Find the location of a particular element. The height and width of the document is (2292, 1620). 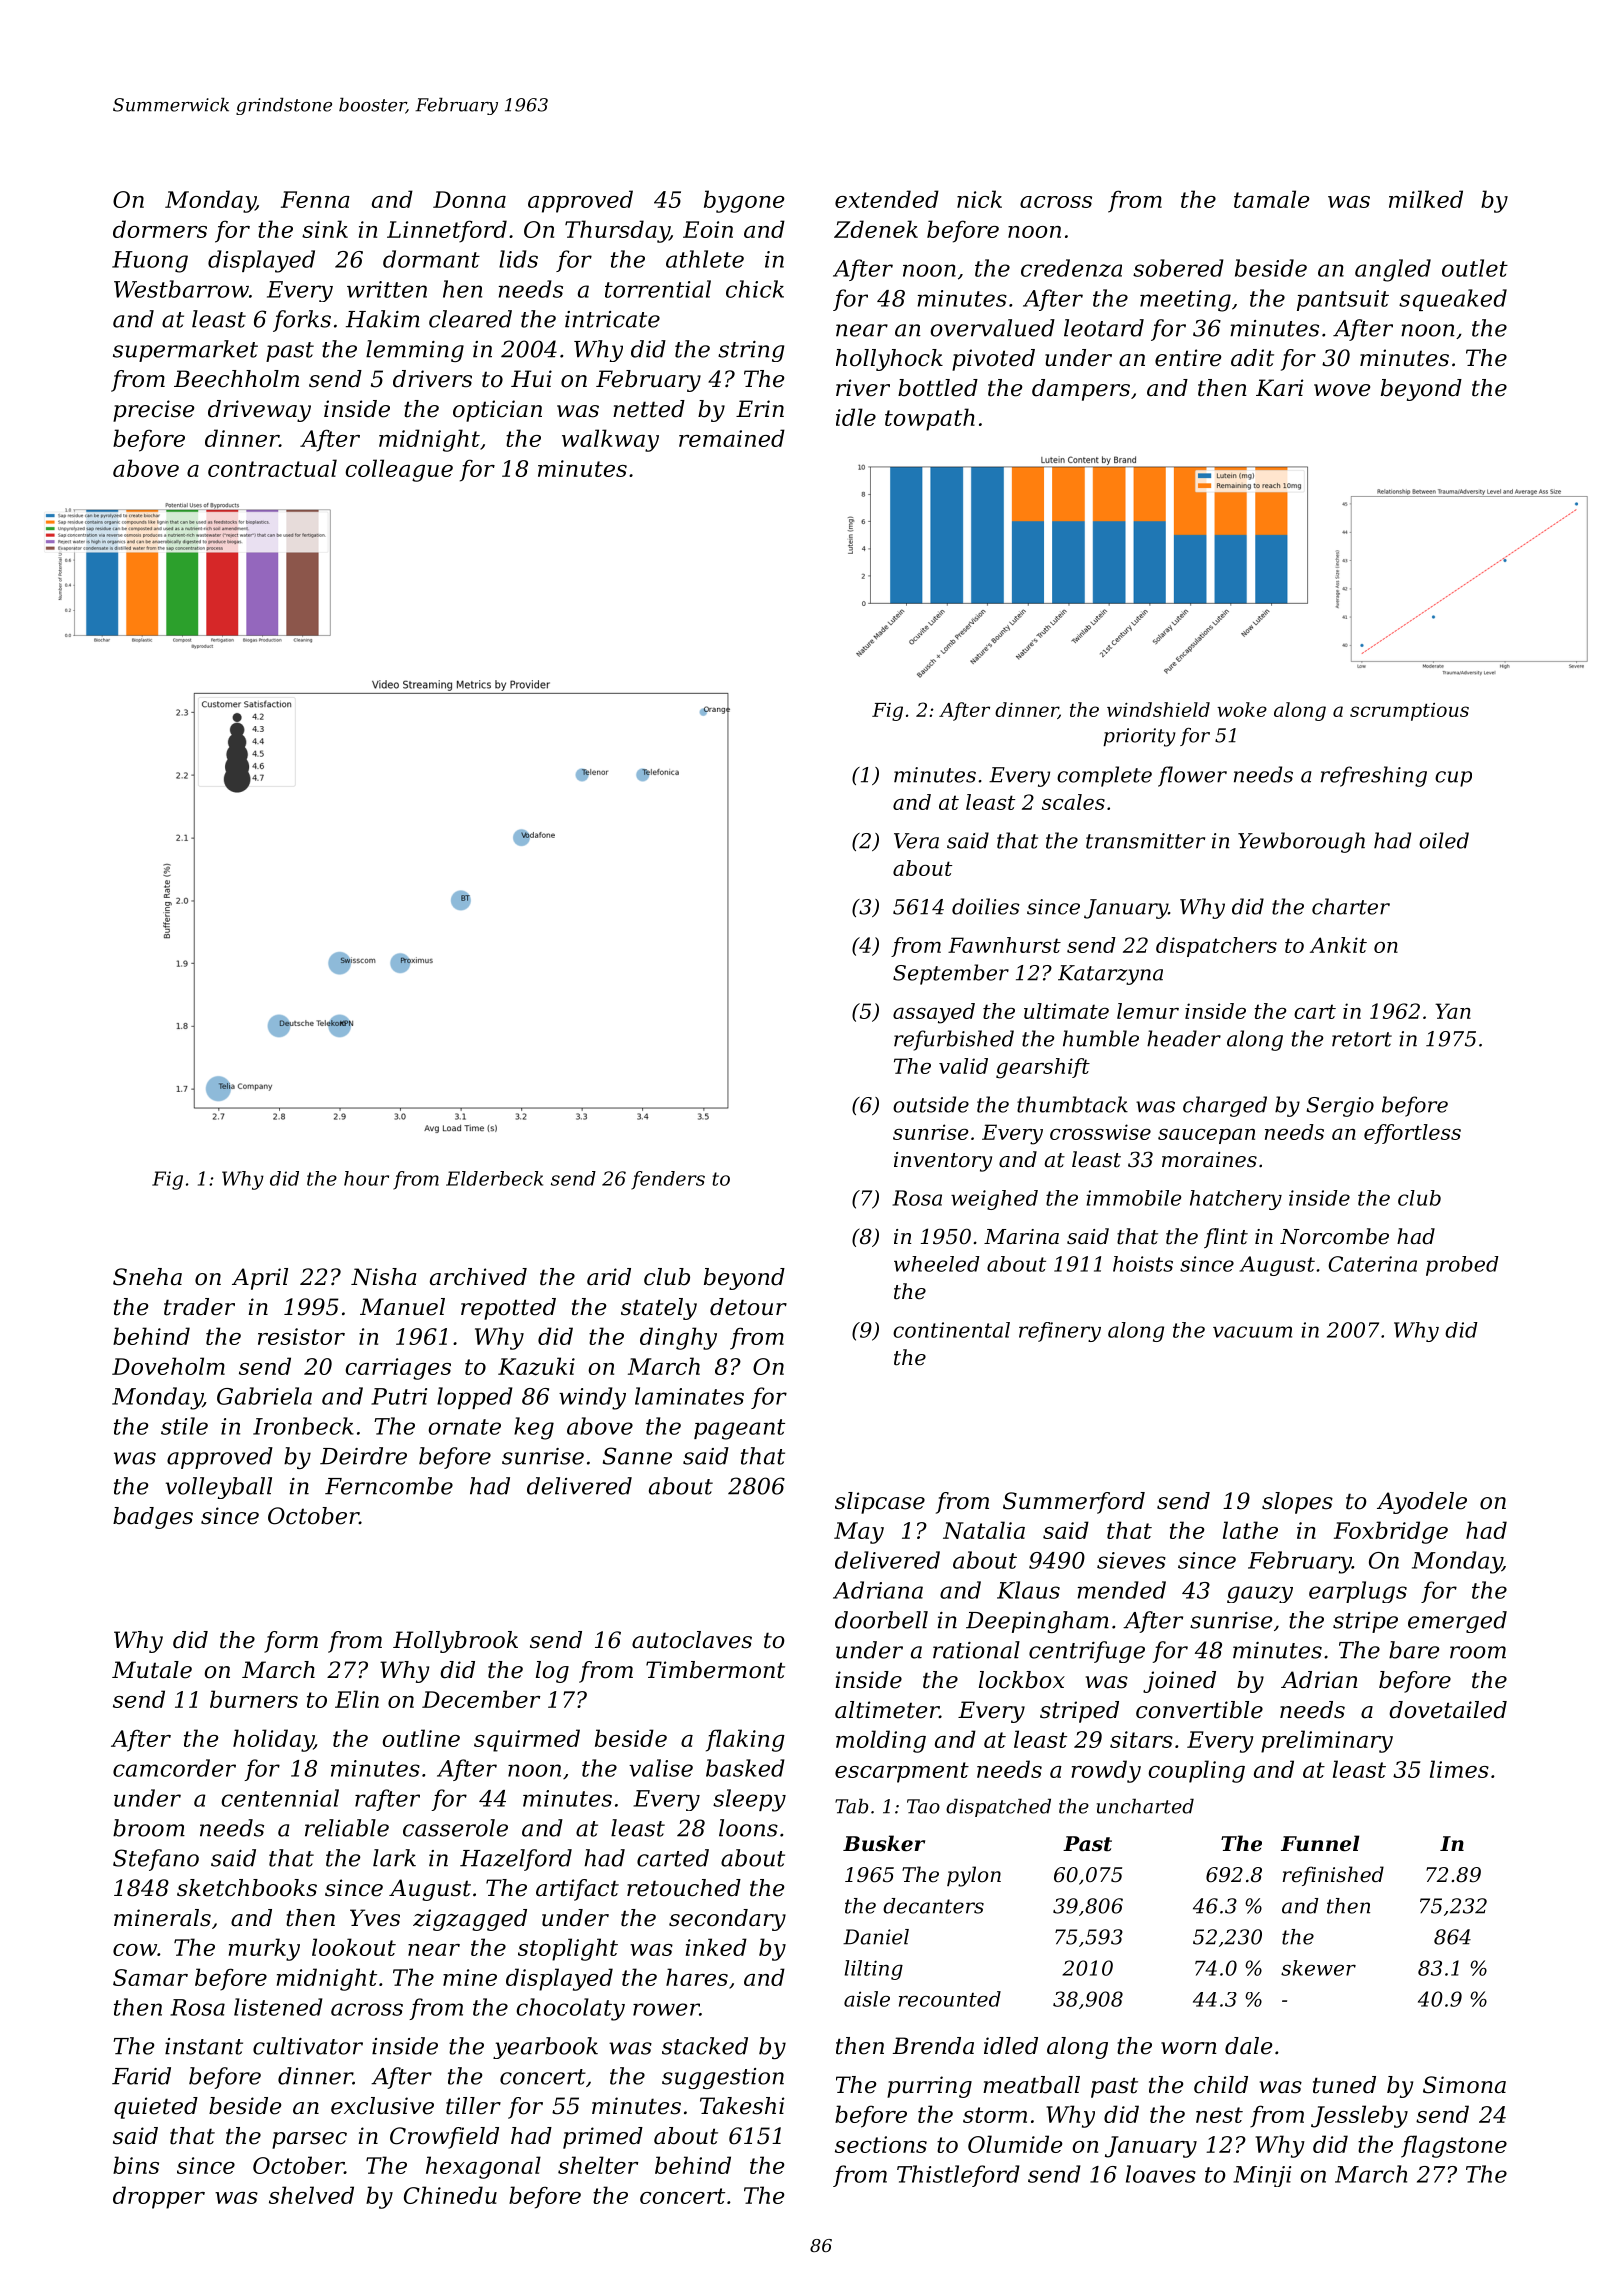

carriages is located at coordinates (398, 1369).
